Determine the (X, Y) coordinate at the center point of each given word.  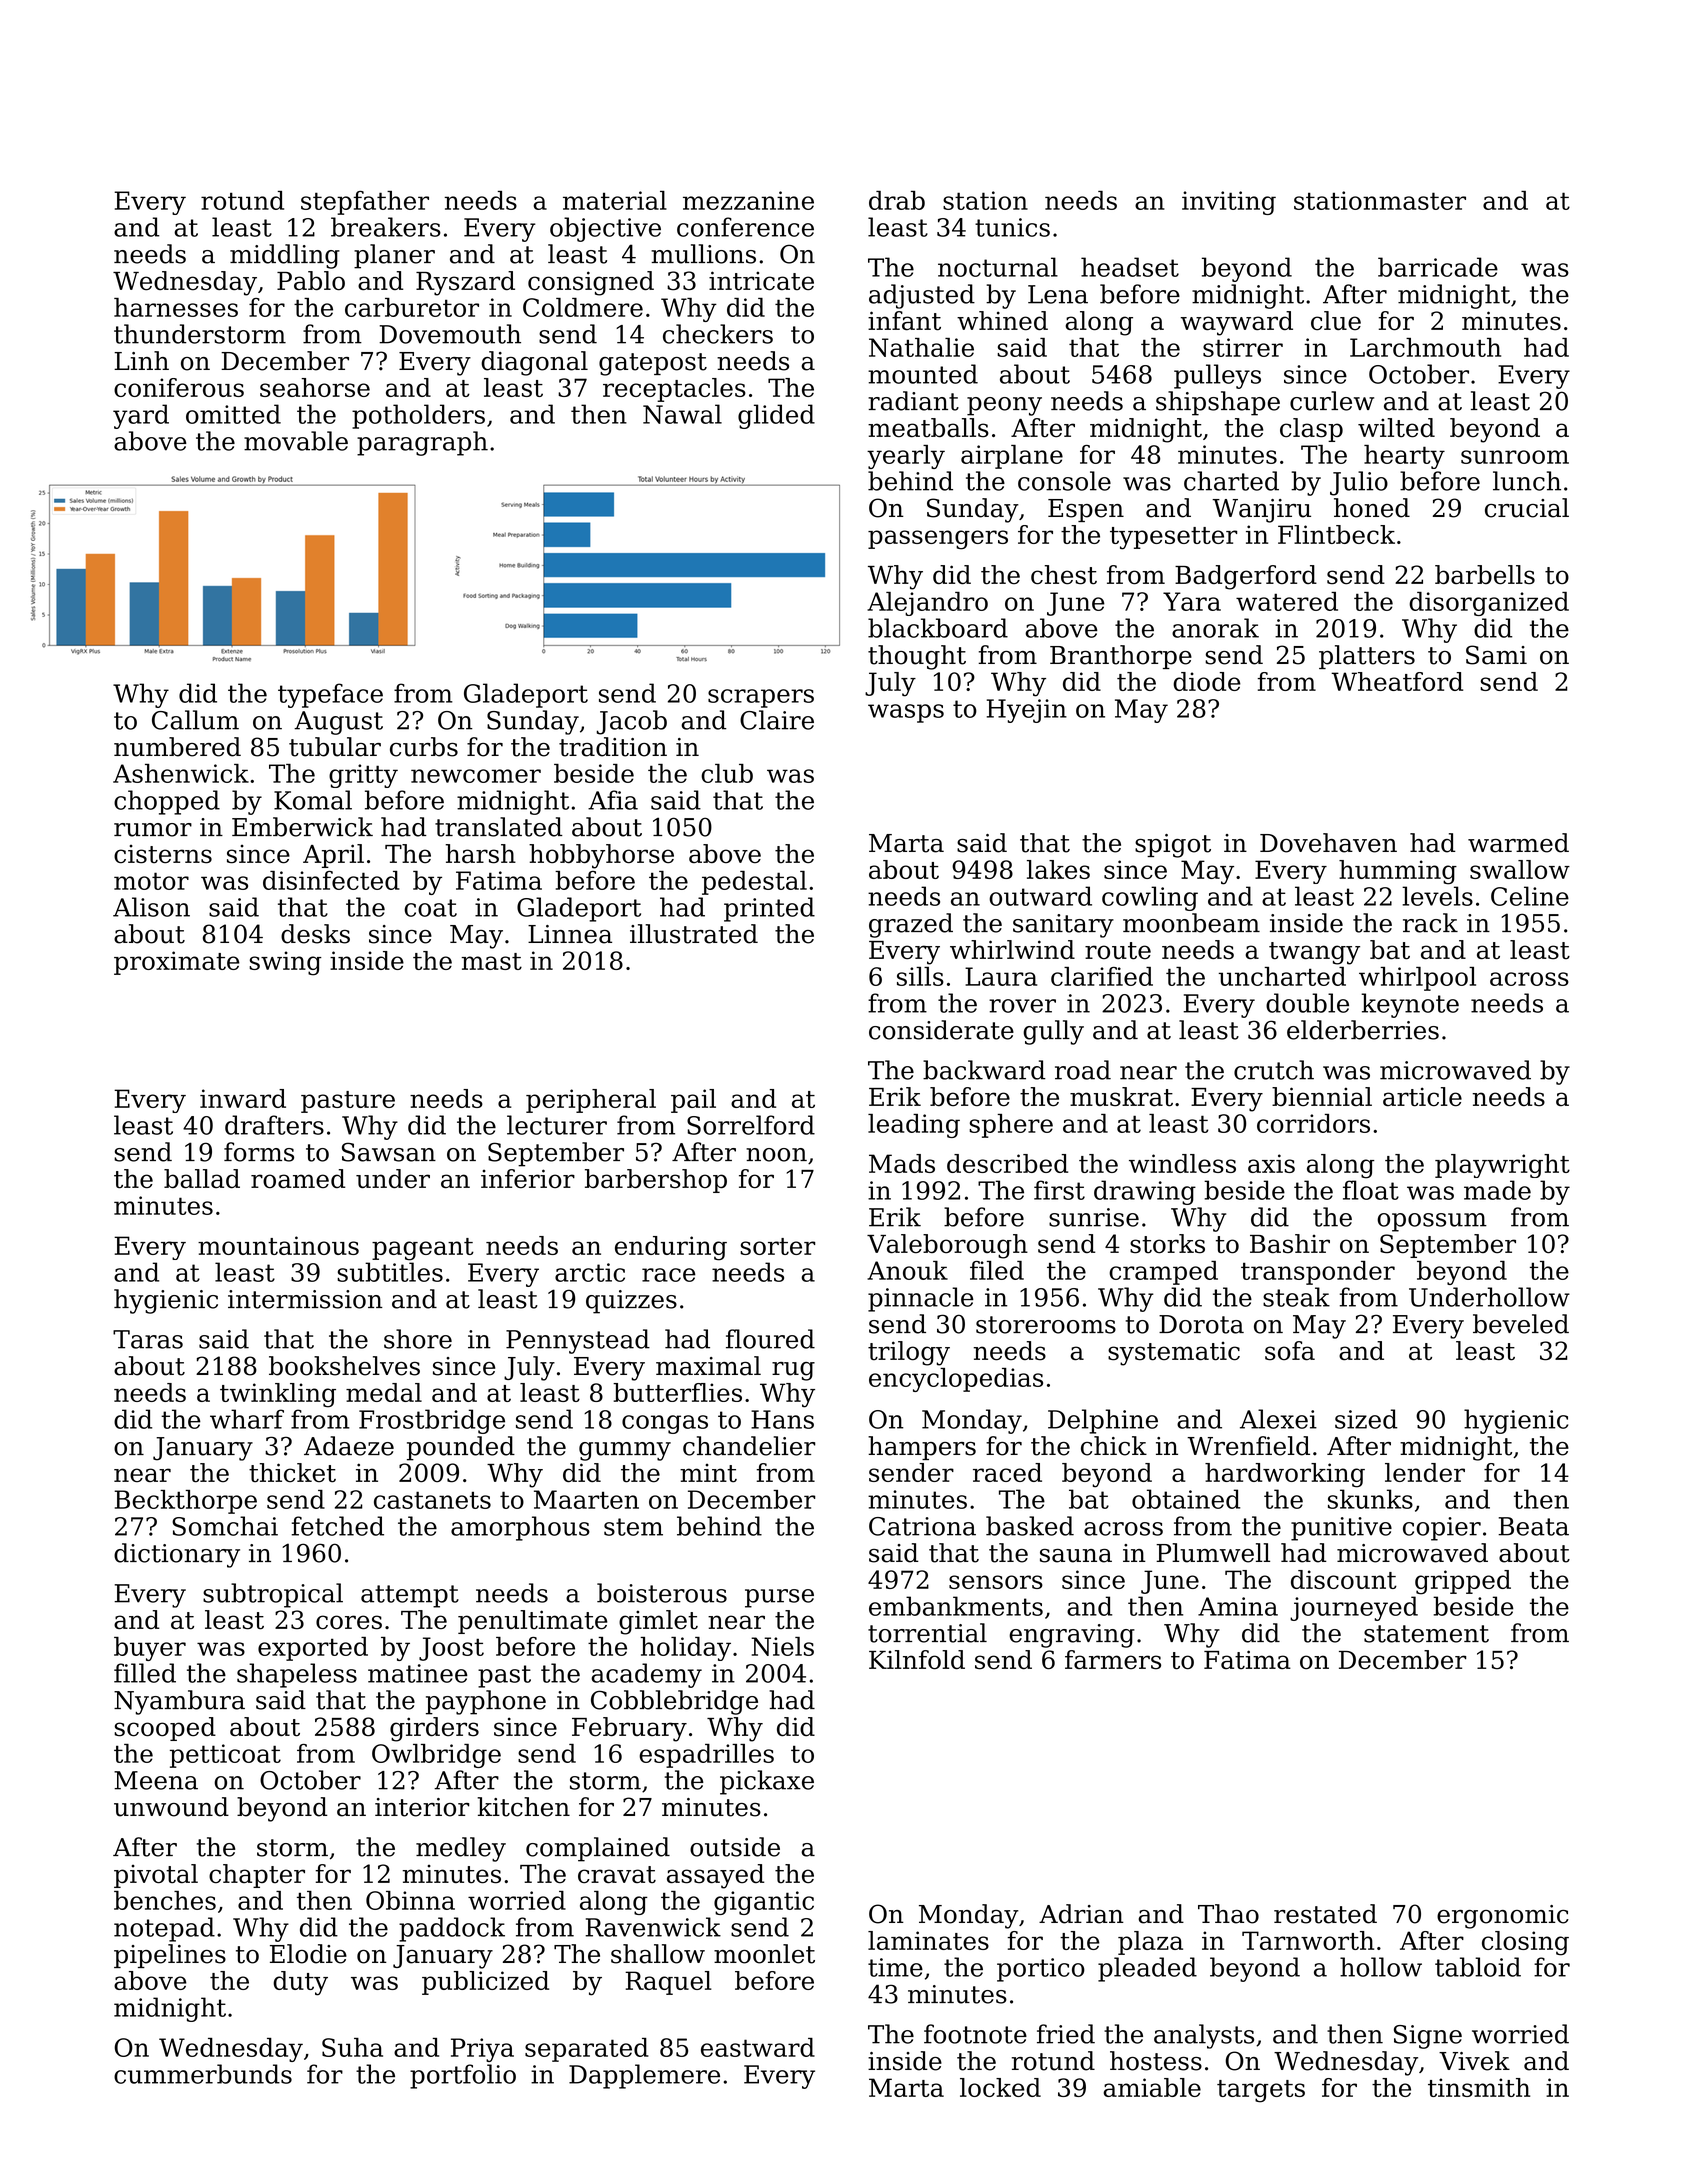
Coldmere (583, 307)
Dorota (1201, 1324)
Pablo (311, 281)
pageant (423, 1249)
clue (1336, 321)
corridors (1313, 1123)
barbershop (656, 1181)
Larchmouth (1425, 347)
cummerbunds (203, 2074)
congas (665, 1424)
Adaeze (349, 1446)
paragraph (422, 443)
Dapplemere (644, 2076)
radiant (913, 401)
